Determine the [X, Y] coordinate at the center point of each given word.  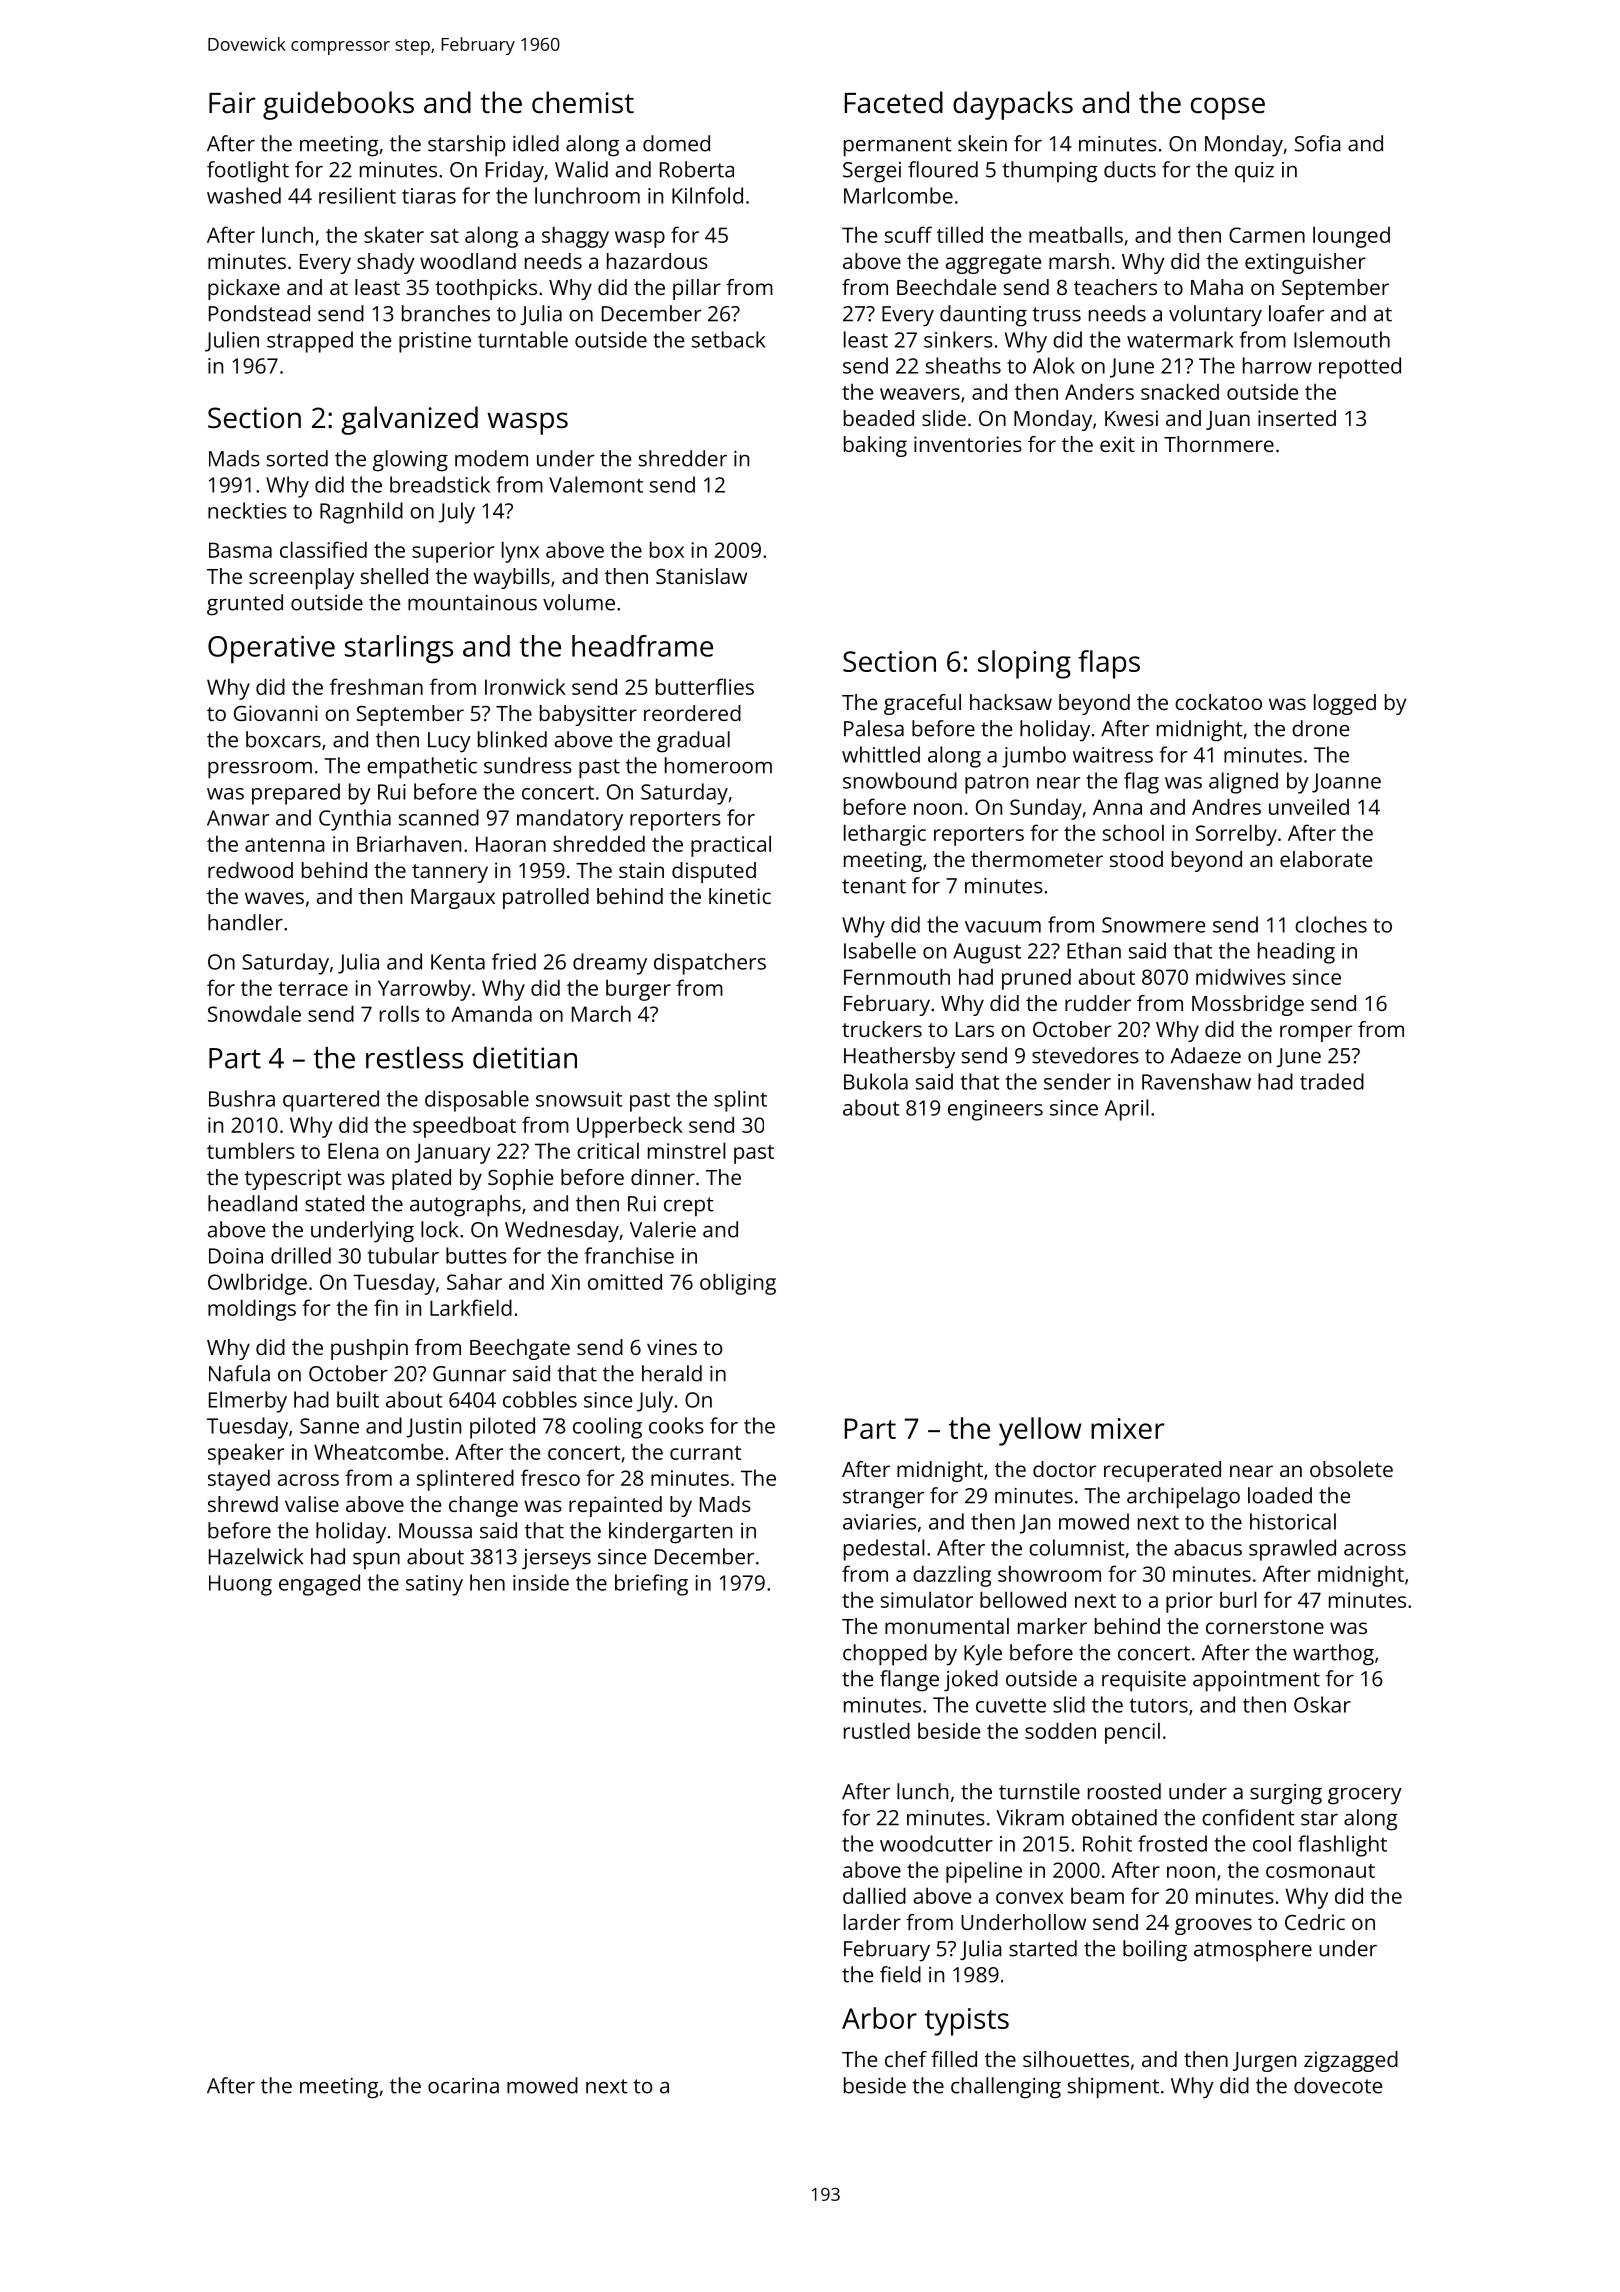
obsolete [1351, 1469]
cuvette [1011, 1705]
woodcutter [936, 1843]
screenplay [301, 578]
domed [676, 143]
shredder [683, 458]
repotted [1360, 368]
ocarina [463, 2086]
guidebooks [338, 105]
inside [541, 1582]
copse [1228, 108]
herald [672, 1373]
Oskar [1322, 1704]
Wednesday [562, 1232]
